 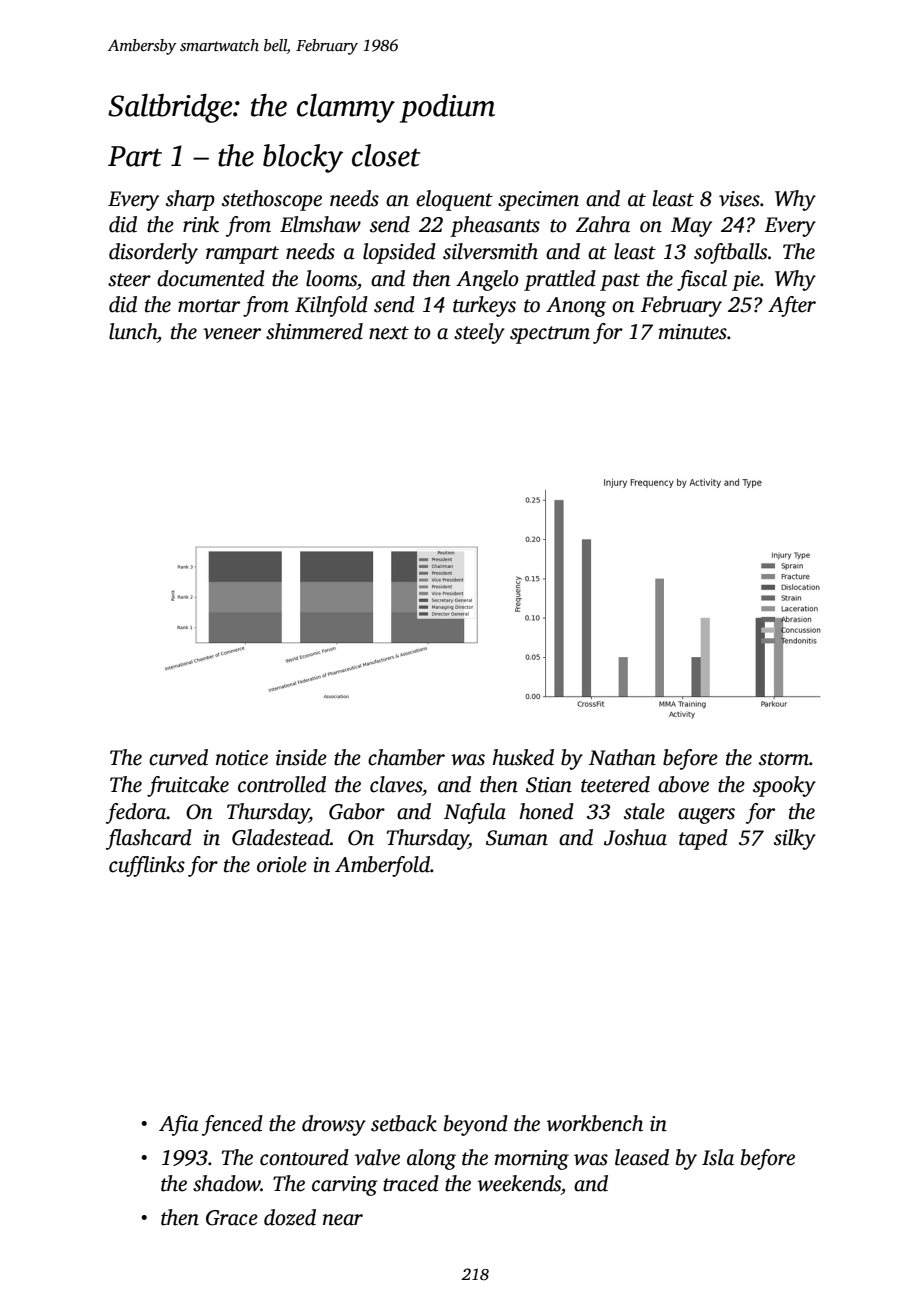 What do you see at coordinates (179, 1125) in the screenshot?
I see `Afia` at bounding box center [179, 1125].
